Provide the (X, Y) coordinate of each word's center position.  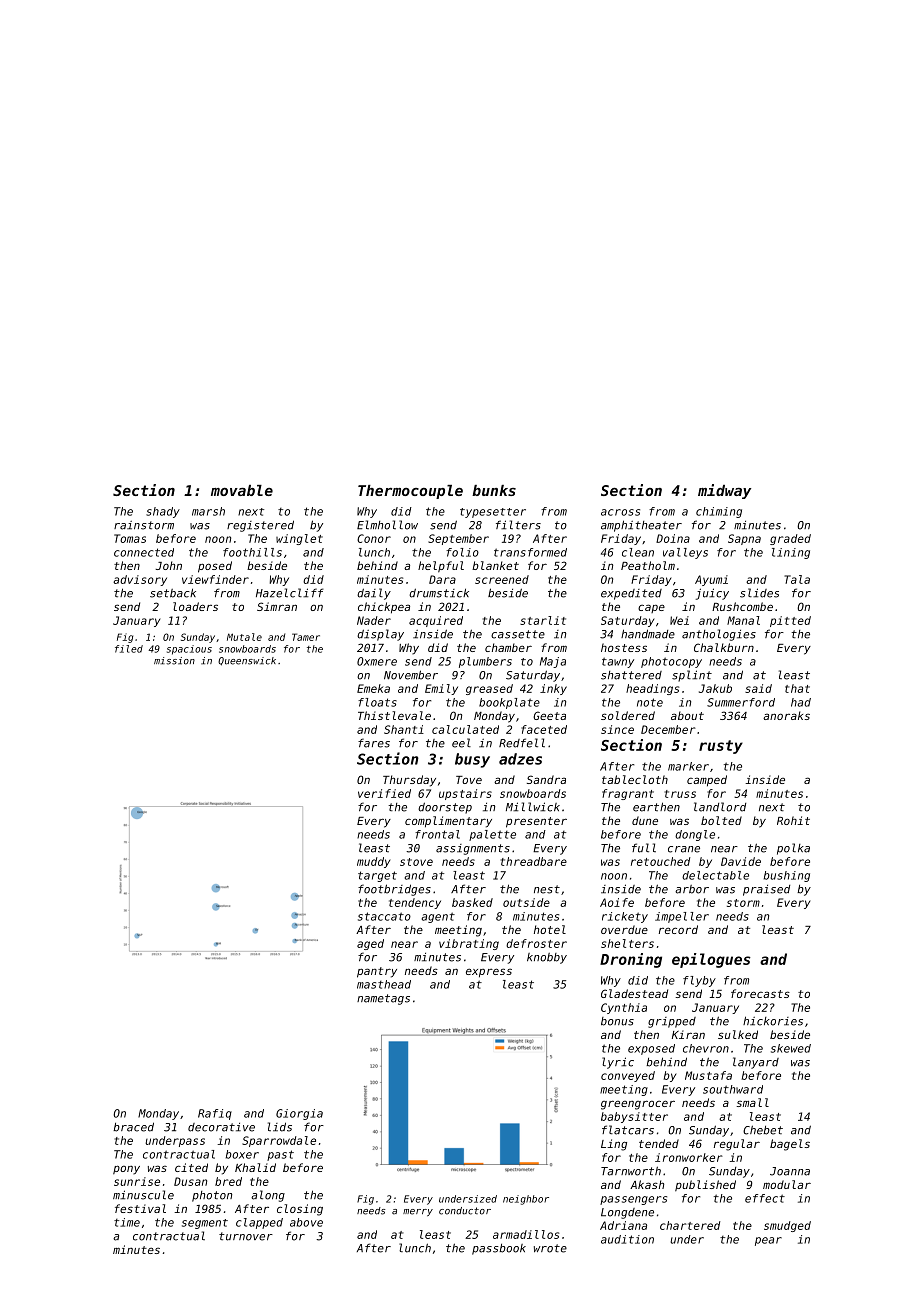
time (127, 1222)
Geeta (549, 715)
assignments (473, 849)
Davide (741, 861)
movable (242, 490)
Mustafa (708, 1075)
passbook (499, 1249)
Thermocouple (410, 492)
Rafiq (215, 1114)
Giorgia (299, 1114)
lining (791, 553)
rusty (721, 747)
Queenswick (247, 661)
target (377, 876)
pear (768, 1241)
